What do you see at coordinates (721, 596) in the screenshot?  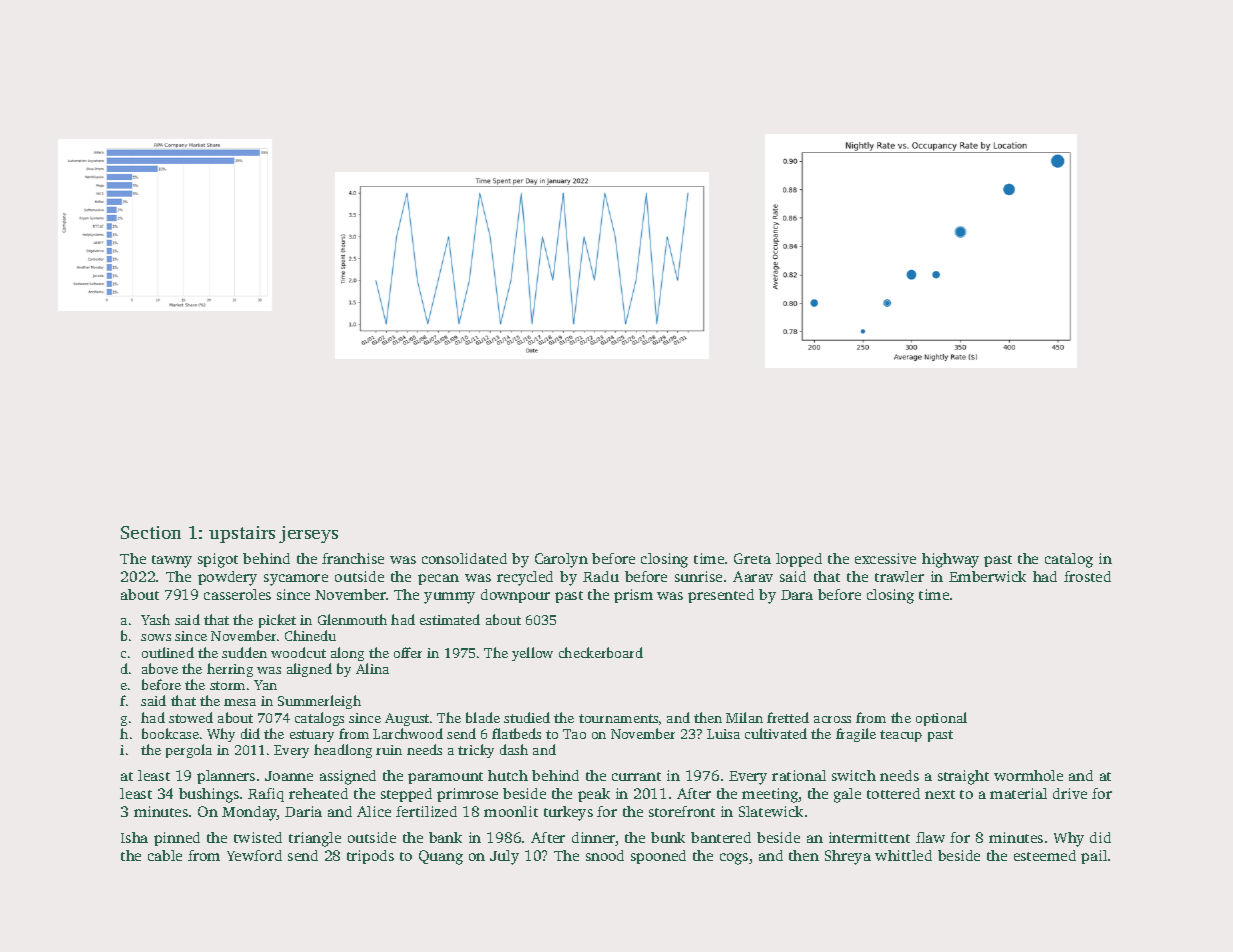 I see `presented` at bounding box center [721, 596].
